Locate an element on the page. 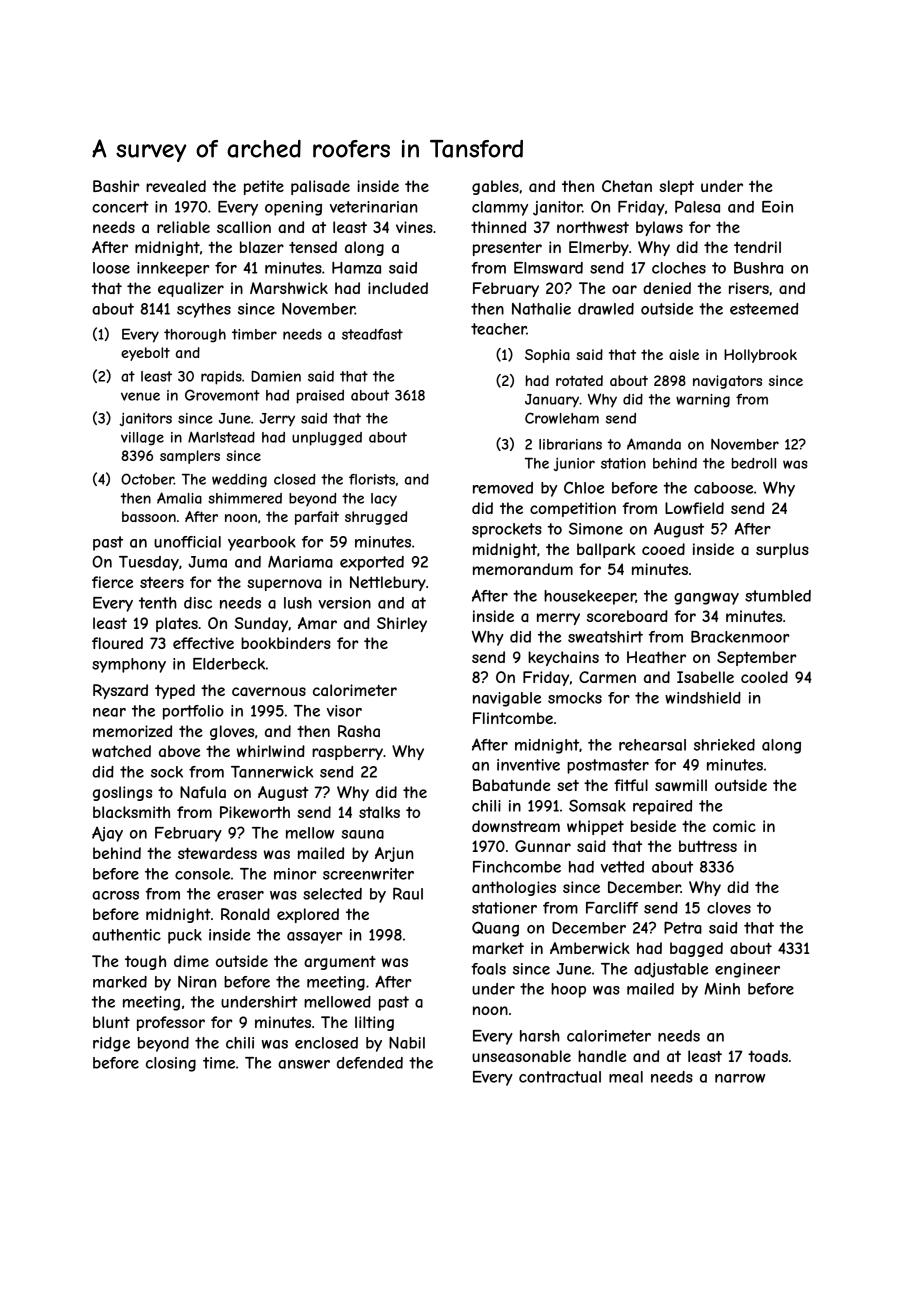 This image has height=1316, width=908. narrow is located at coordinates (740, 1078).
